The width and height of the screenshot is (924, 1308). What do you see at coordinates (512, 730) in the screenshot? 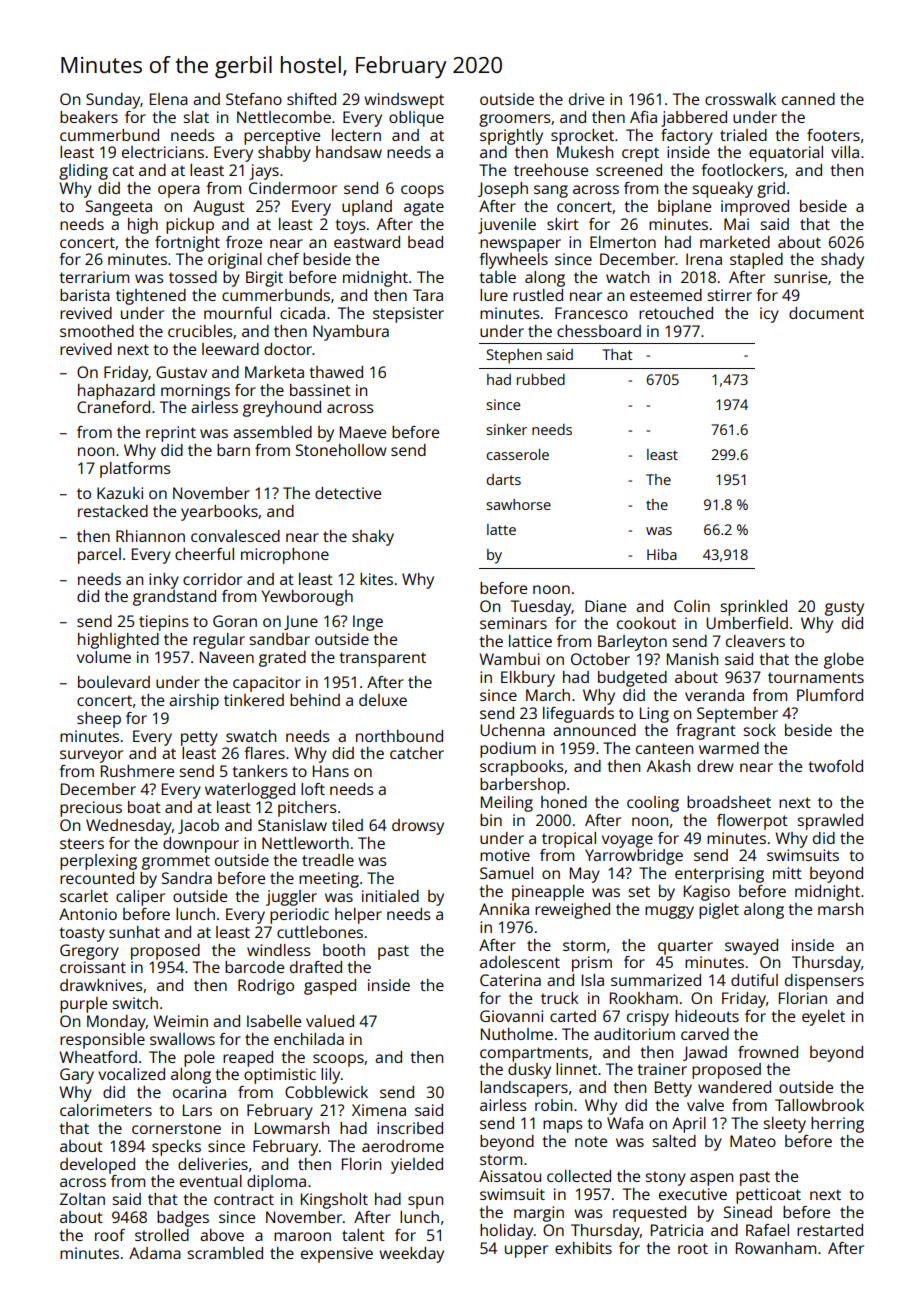
I see `Uchenna` at bounding box center [512, 730].
